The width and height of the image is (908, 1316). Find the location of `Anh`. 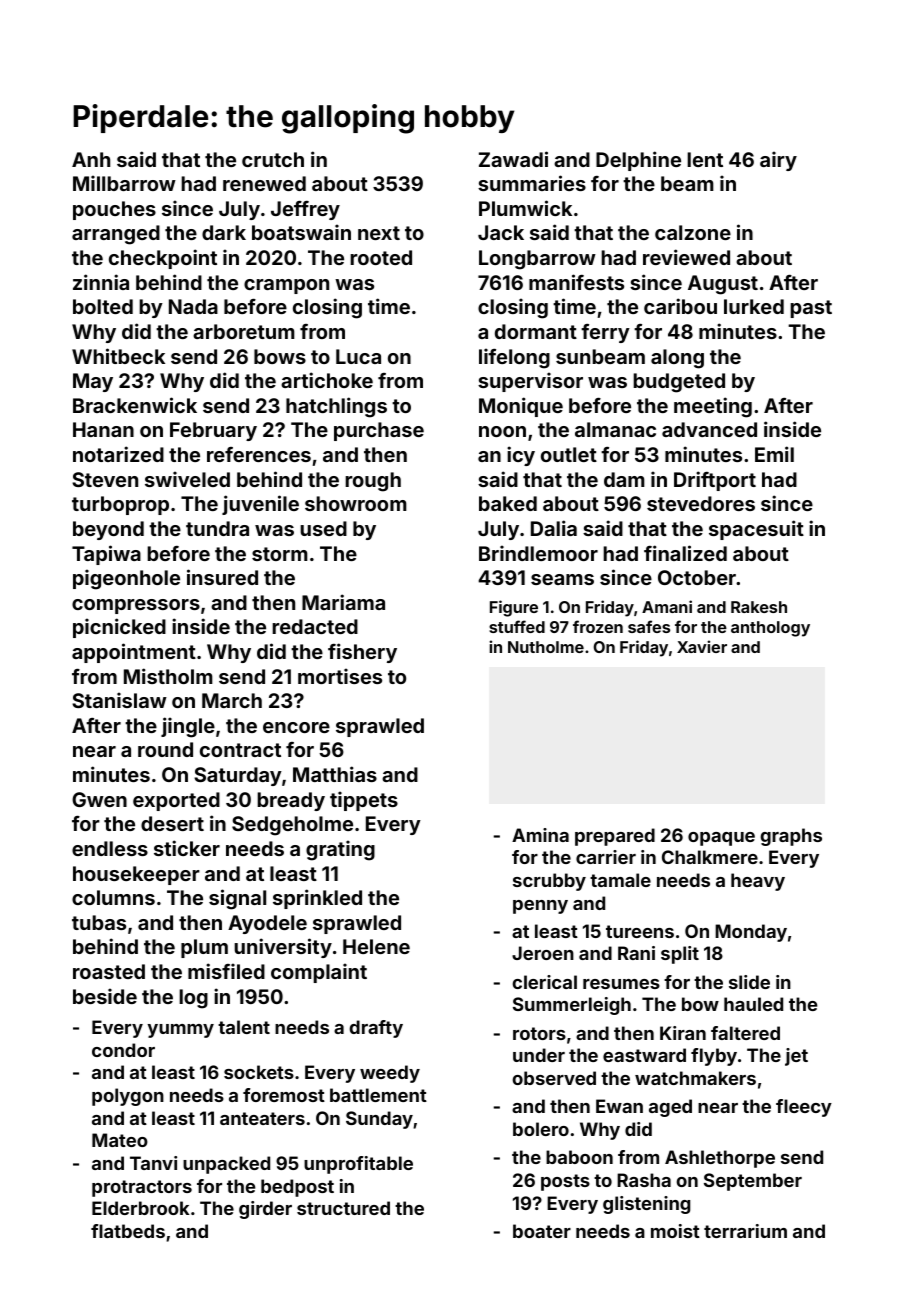

Anh is located at coordinates (91, 159).
